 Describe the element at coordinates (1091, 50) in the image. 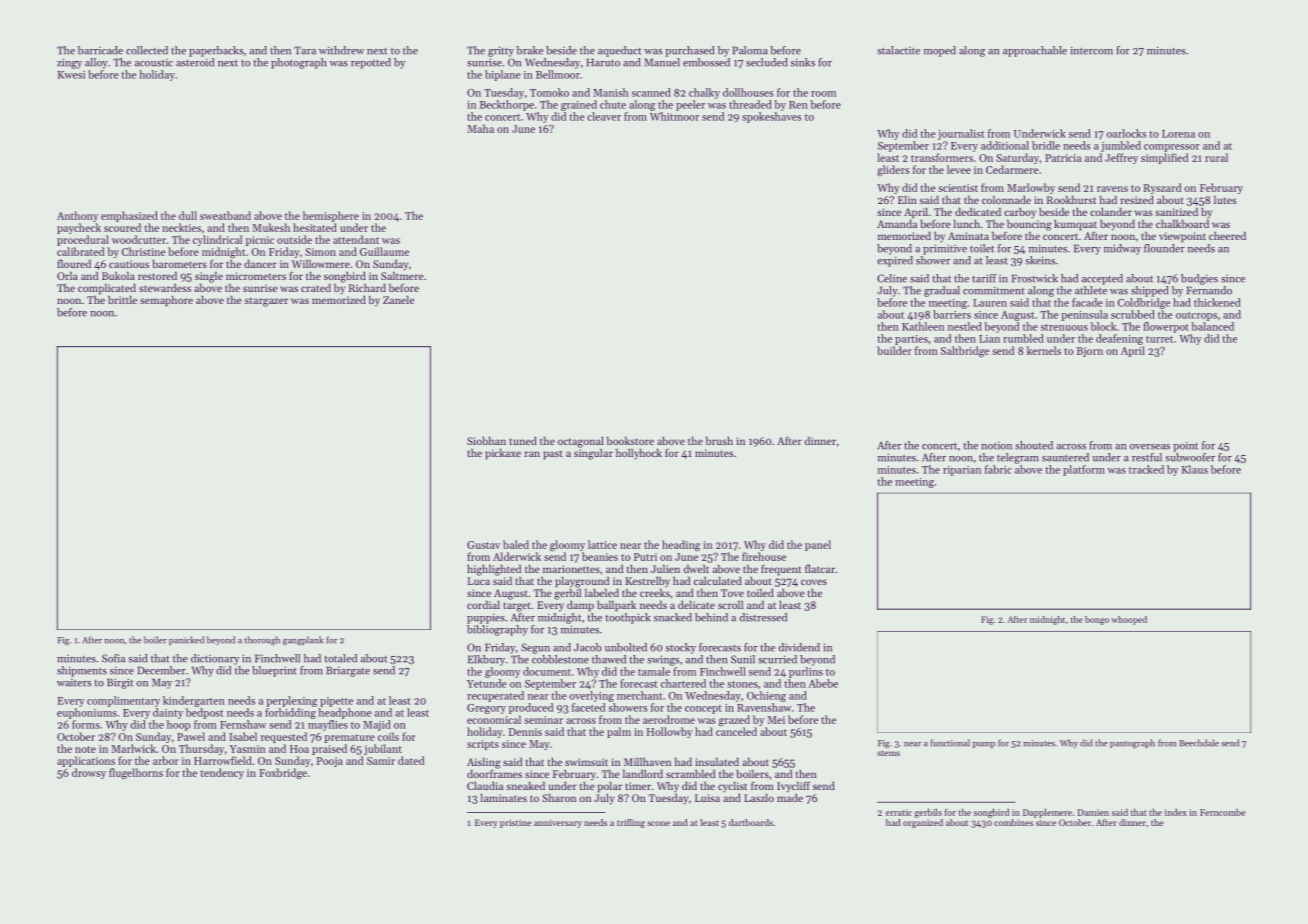

I see `intercom` at that location.
